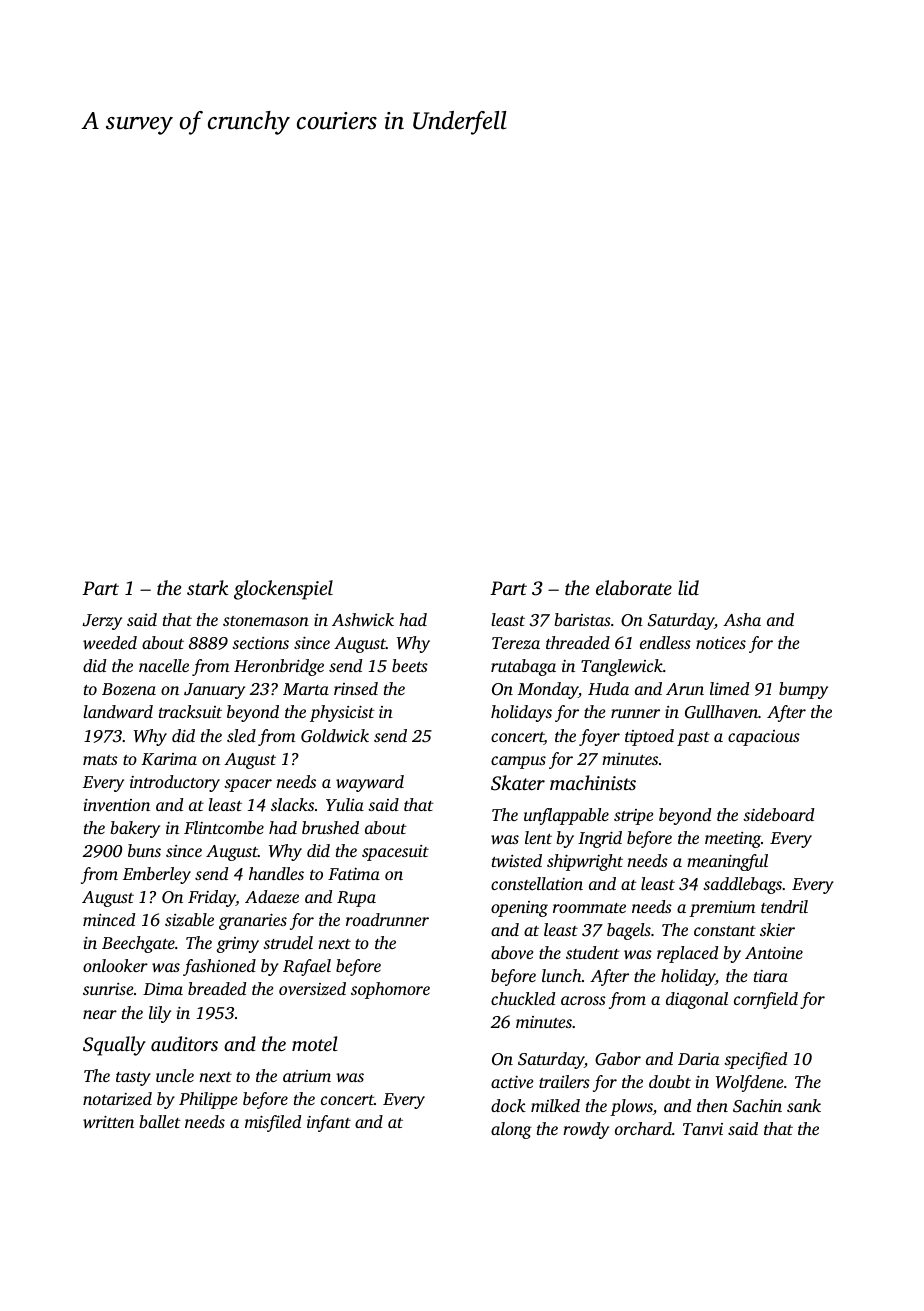 This screenshot has width=924, height=1311. Describe the element at coordinates (110, 642) in the screenshot. I see `weeded` at that location.
